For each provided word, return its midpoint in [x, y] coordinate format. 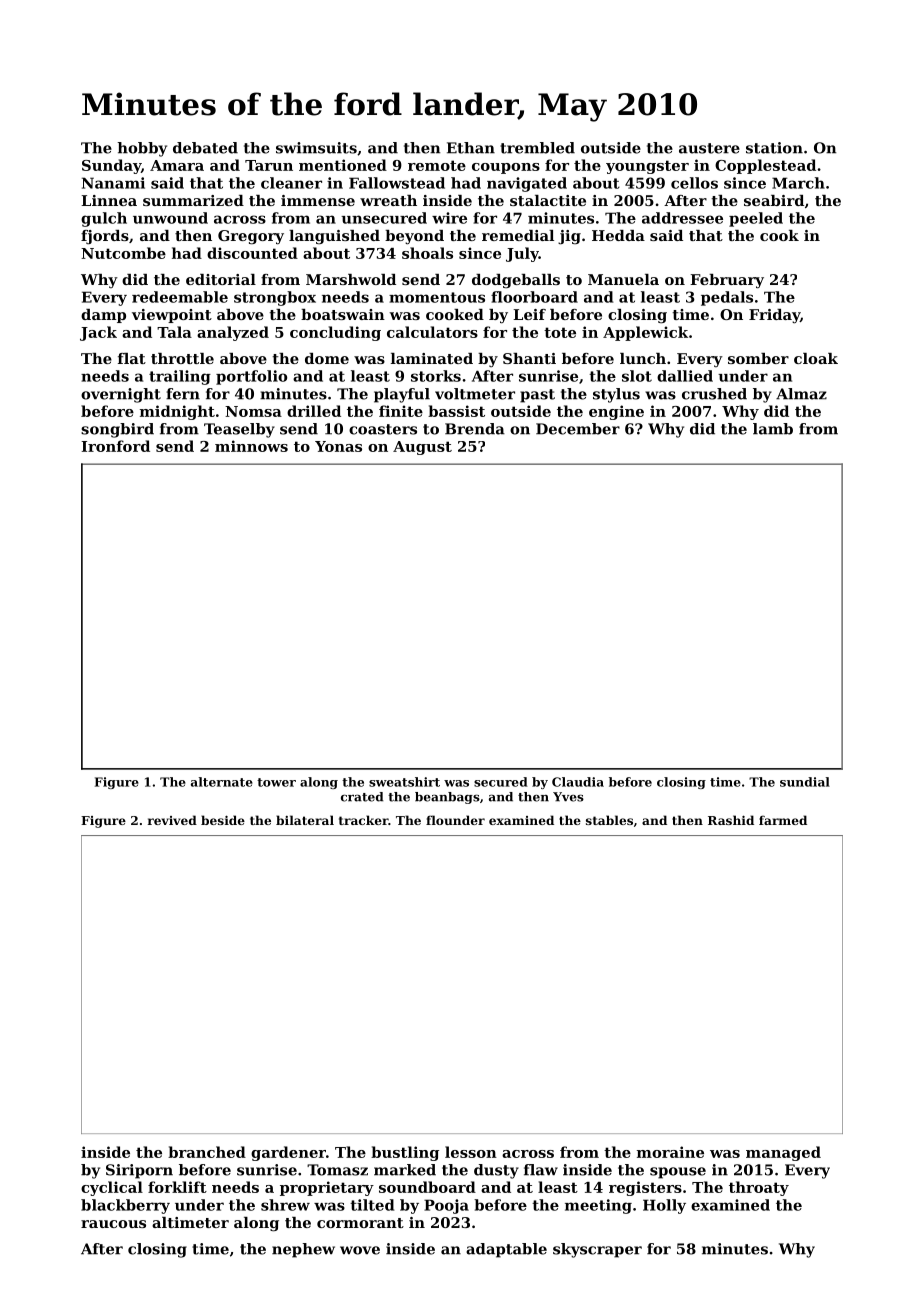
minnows [251, 446]
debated [205, 148]
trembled [537, 148]
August [422, 448]
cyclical [112, 1188]
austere [709, 148]
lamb [773, 429]
